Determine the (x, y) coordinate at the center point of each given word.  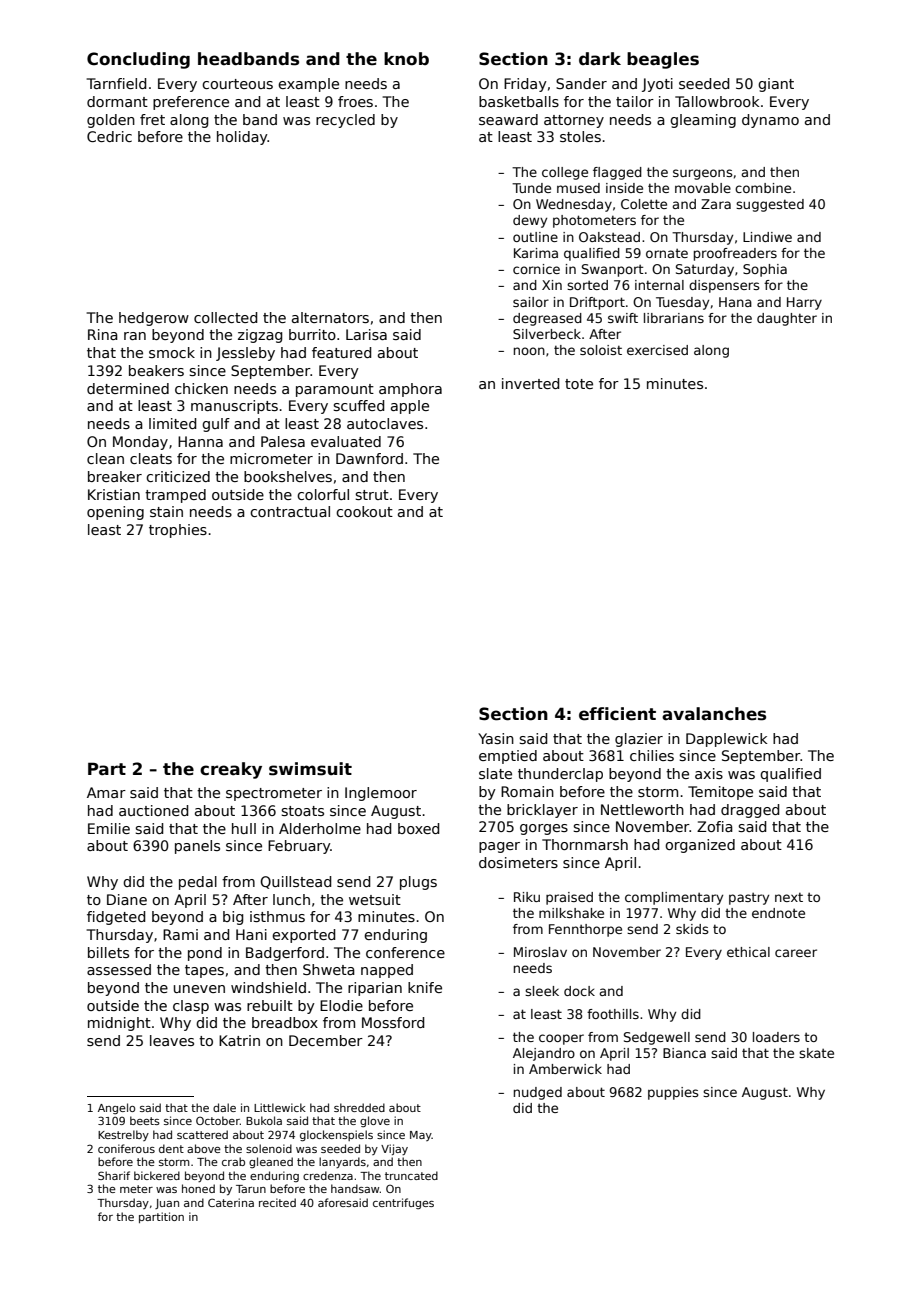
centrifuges (403, 1203)
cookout (364, 511)
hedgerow (154, 319)
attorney (574, 121)
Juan (167, 1204)
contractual (290, 511)
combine (763, 188)
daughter (787, 319)
